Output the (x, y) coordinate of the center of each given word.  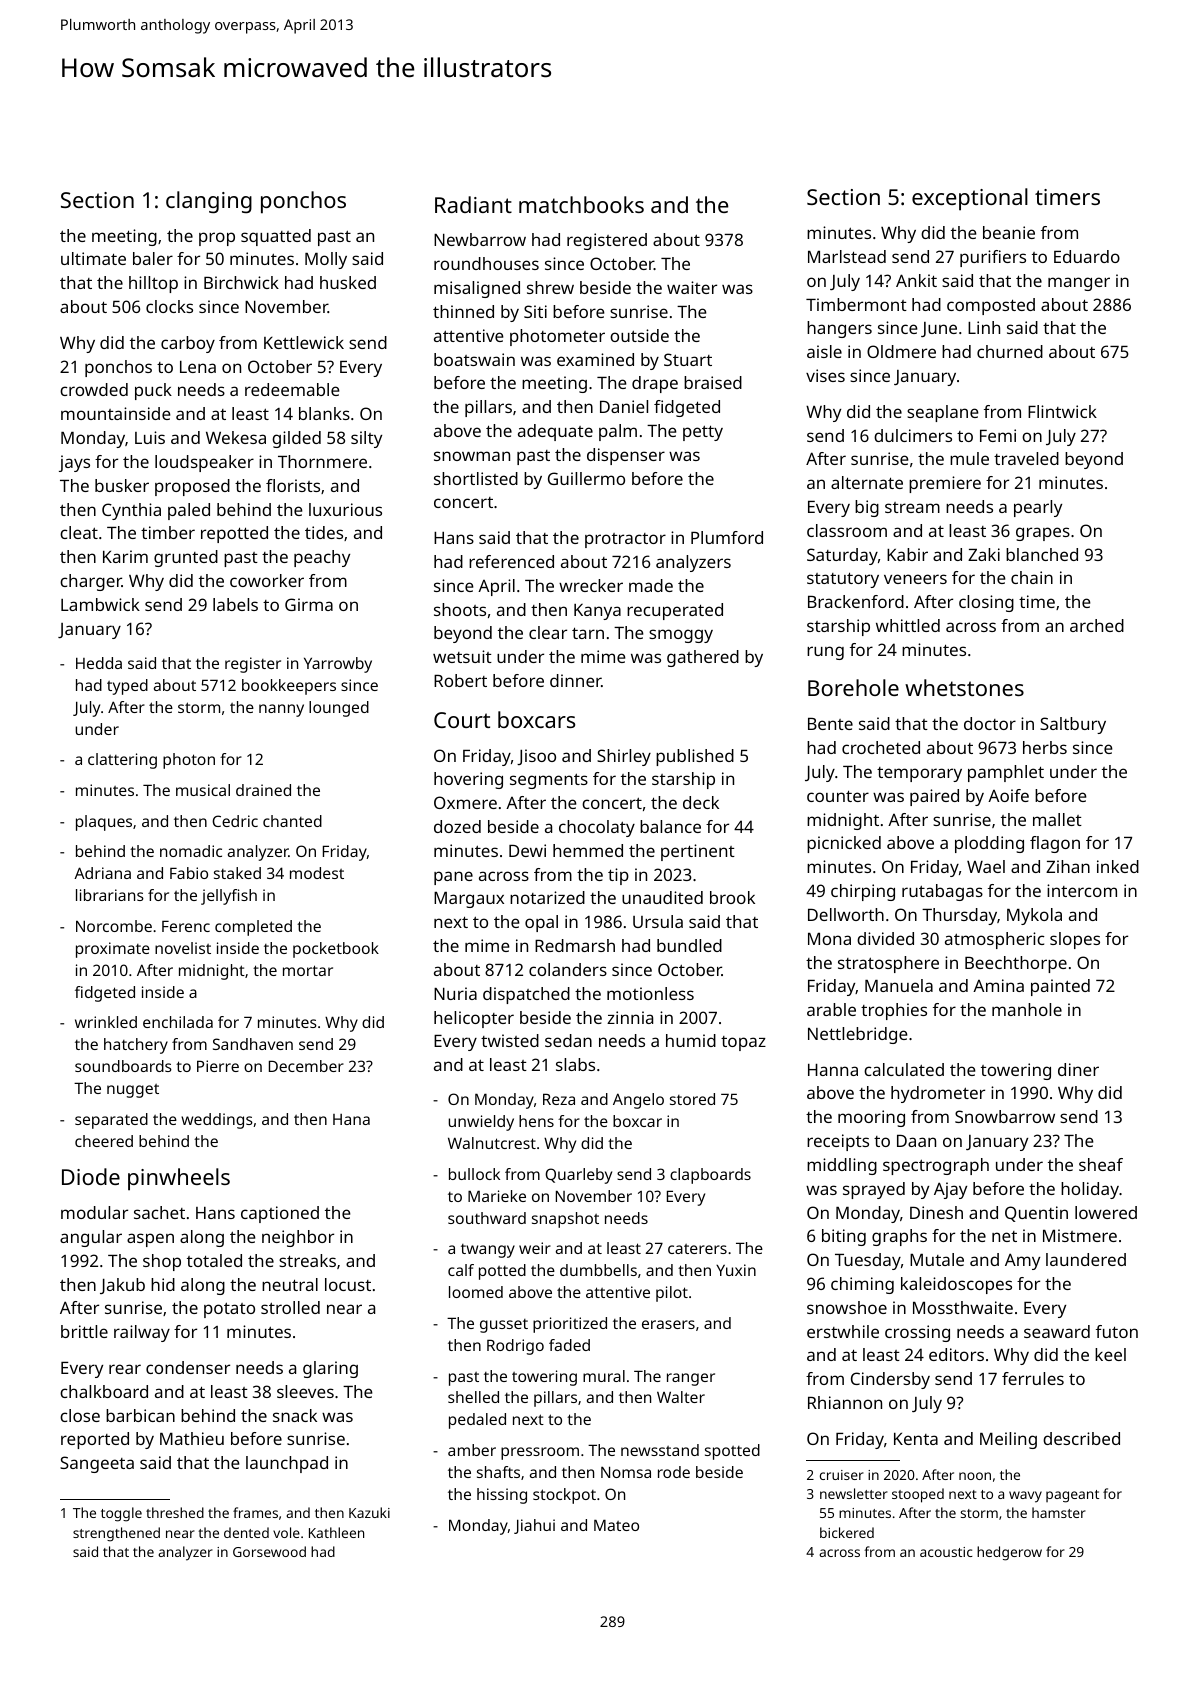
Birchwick (241, 282)
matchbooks (581, 204)
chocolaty (597, 828)
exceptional (970, 199)
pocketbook (336, 950)
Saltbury (1073, 725)
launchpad (287, 1464)
